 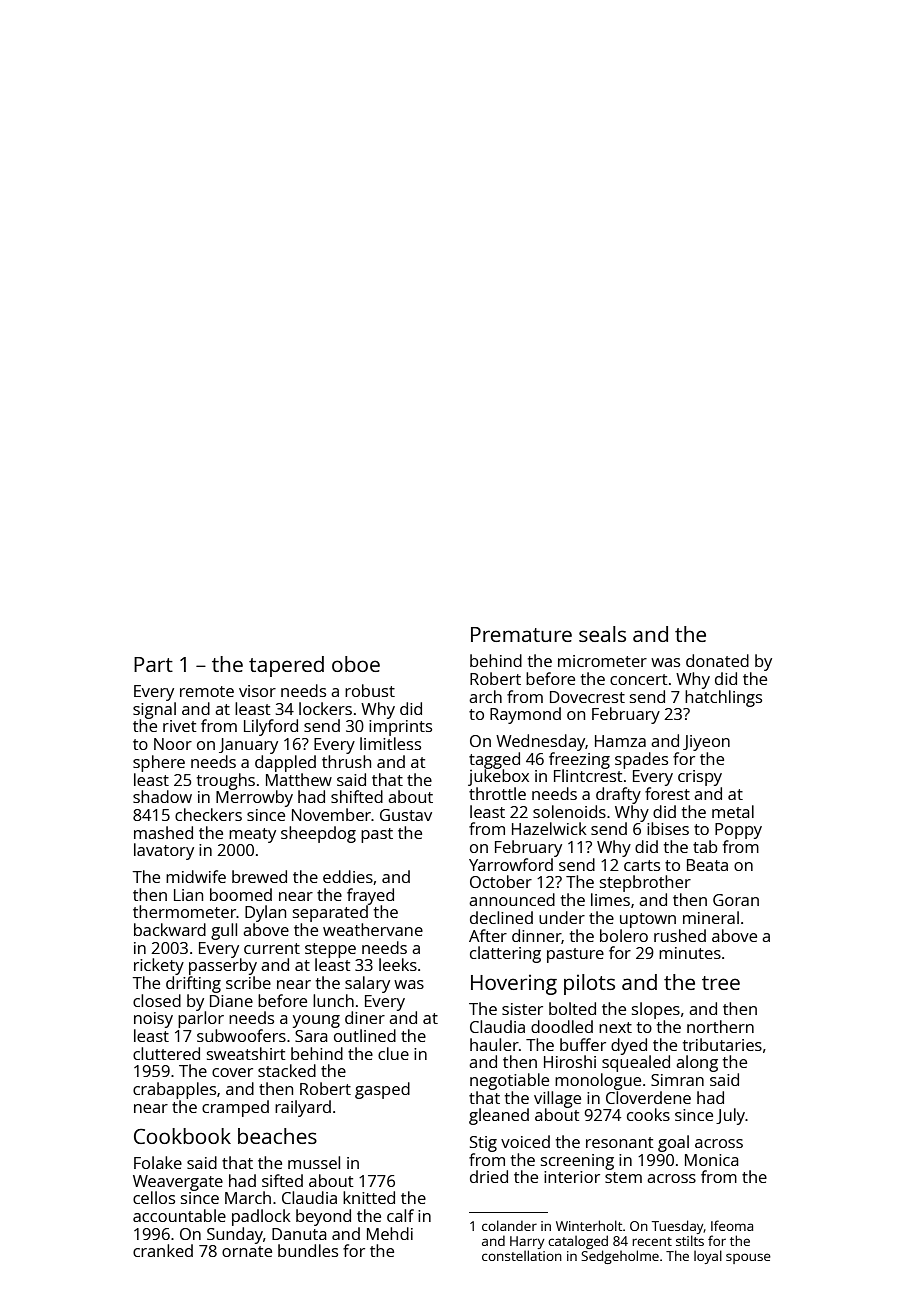 What do you see at coordinates (179, 1215) in the page?
I see `accountable` at bounding box center [179, 1215].
